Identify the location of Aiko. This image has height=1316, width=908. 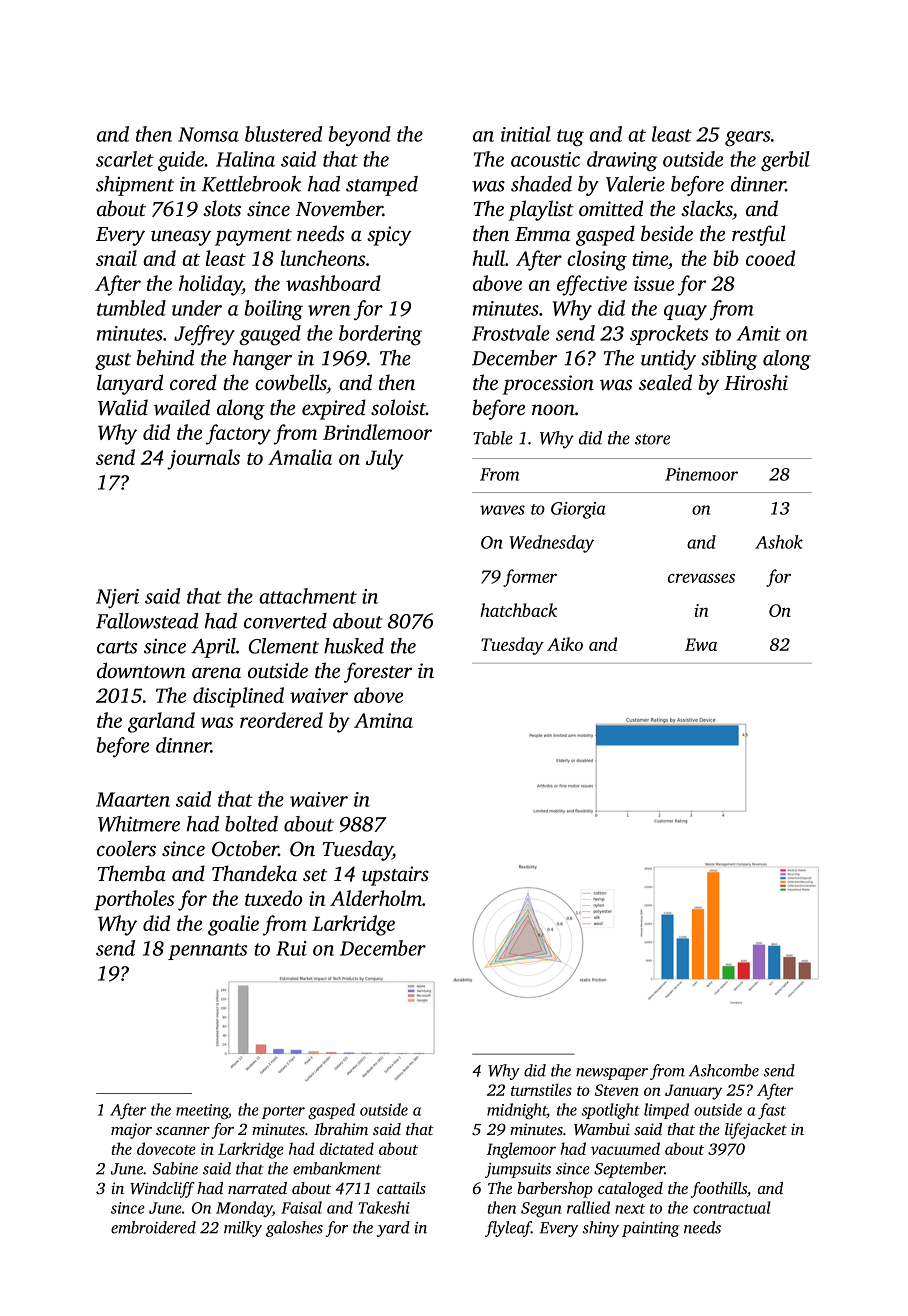
(565, 644).
